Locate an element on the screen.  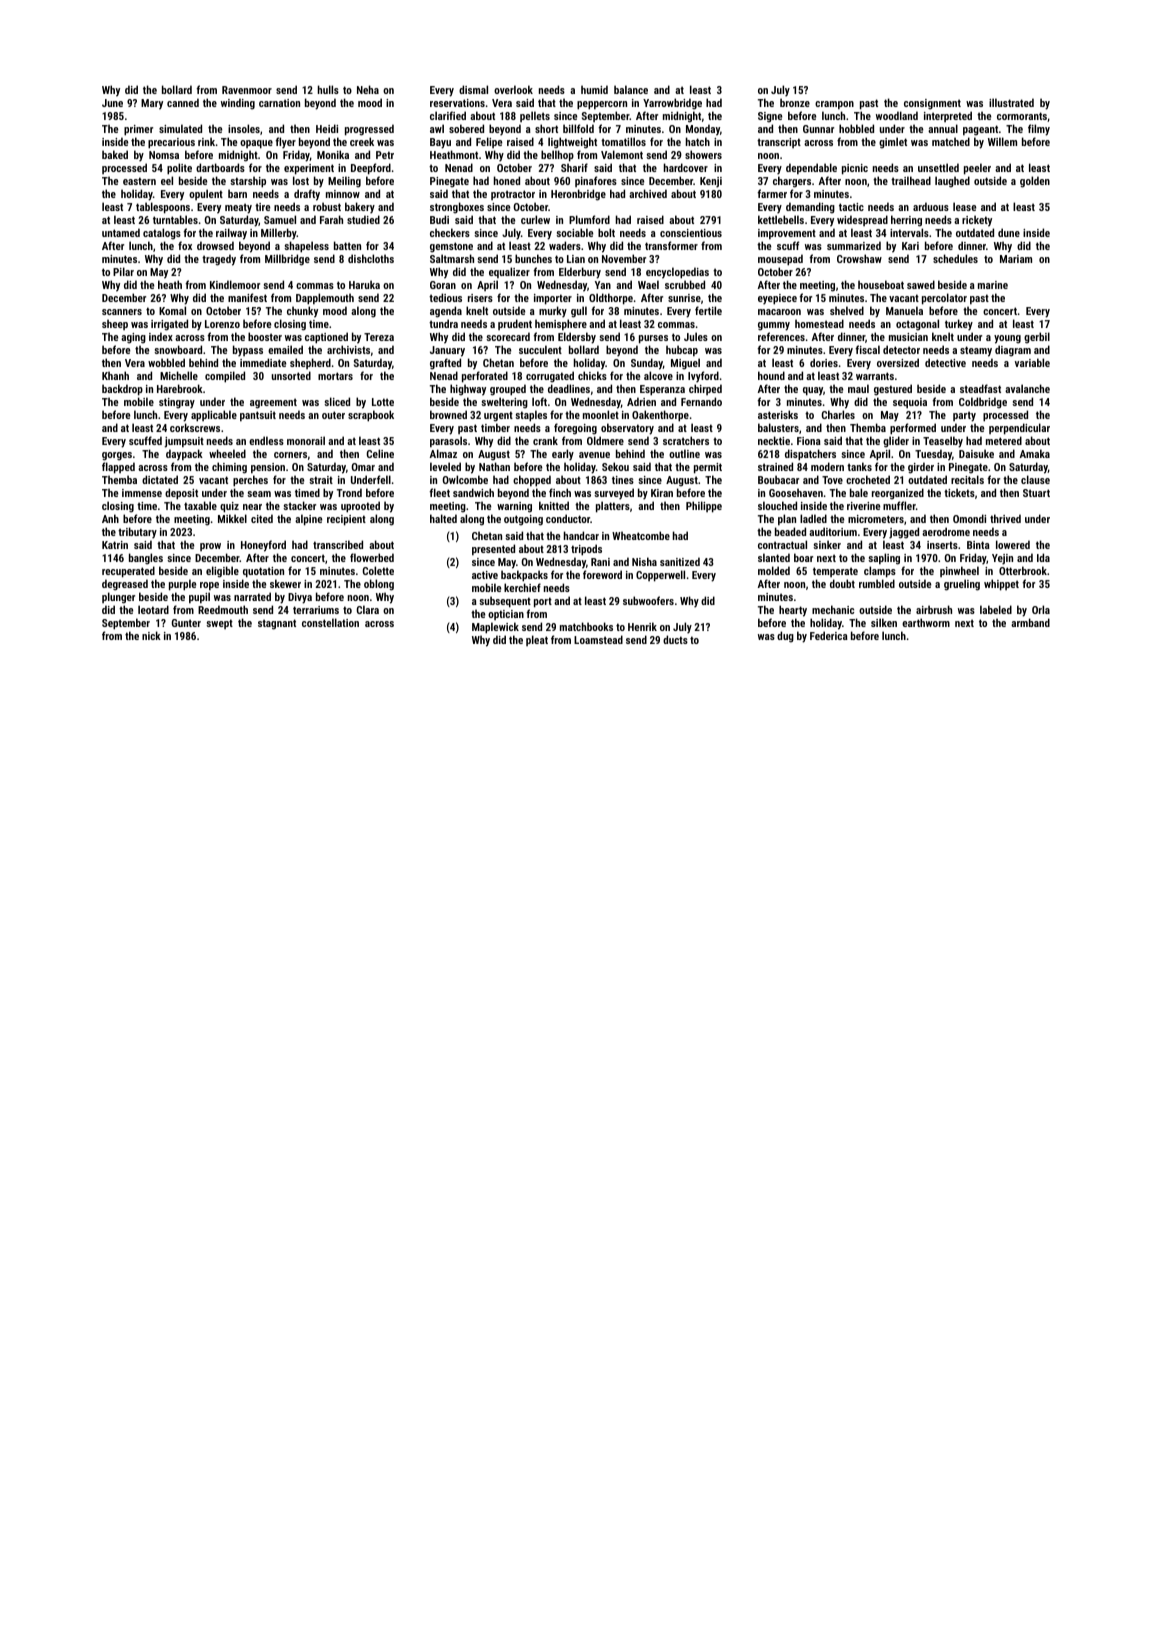
booster is located at coordinates (265, 336).
